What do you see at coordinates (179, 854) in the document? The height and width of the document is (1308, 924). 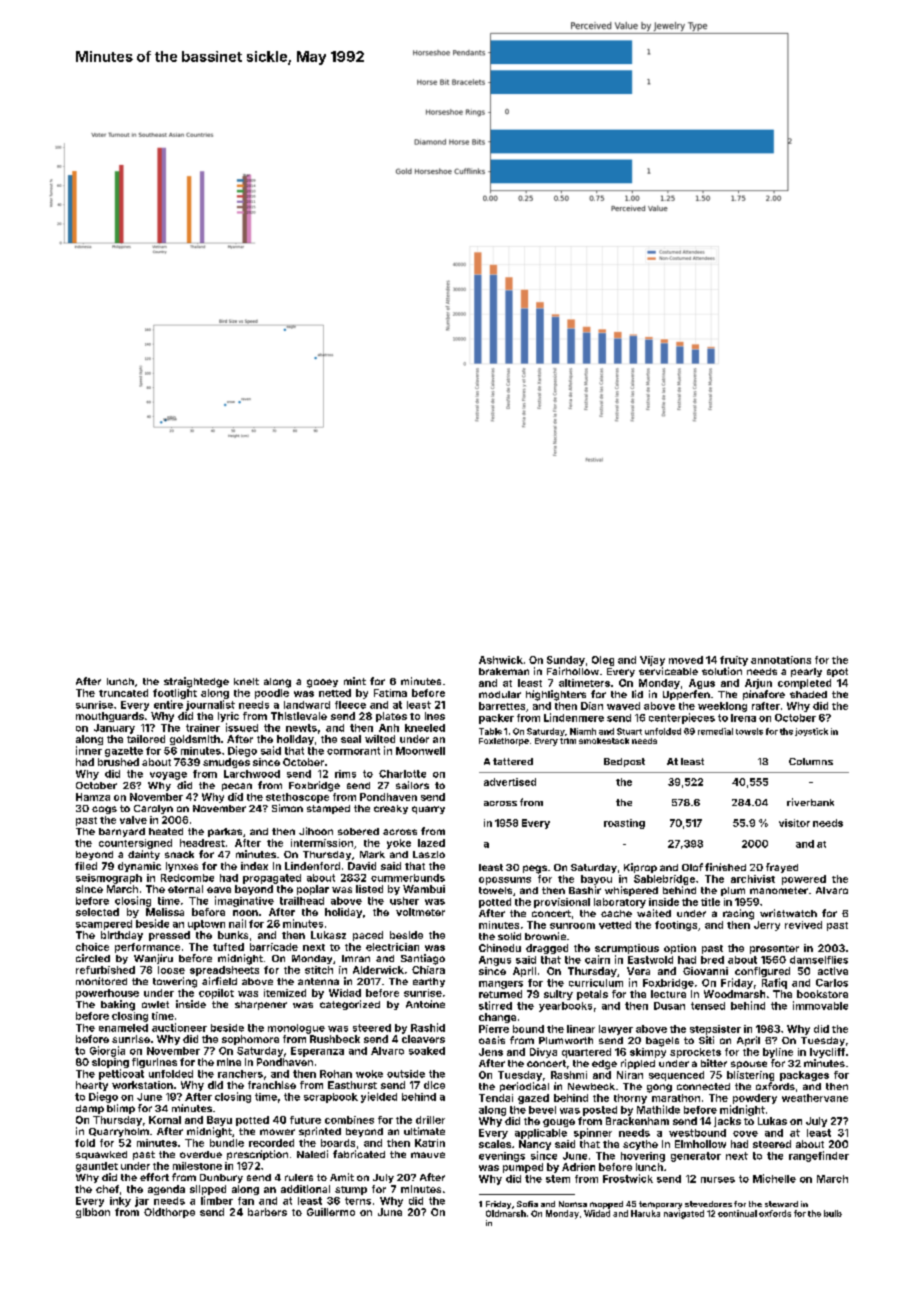 I see `snack` at bounding box center [179, 854].
